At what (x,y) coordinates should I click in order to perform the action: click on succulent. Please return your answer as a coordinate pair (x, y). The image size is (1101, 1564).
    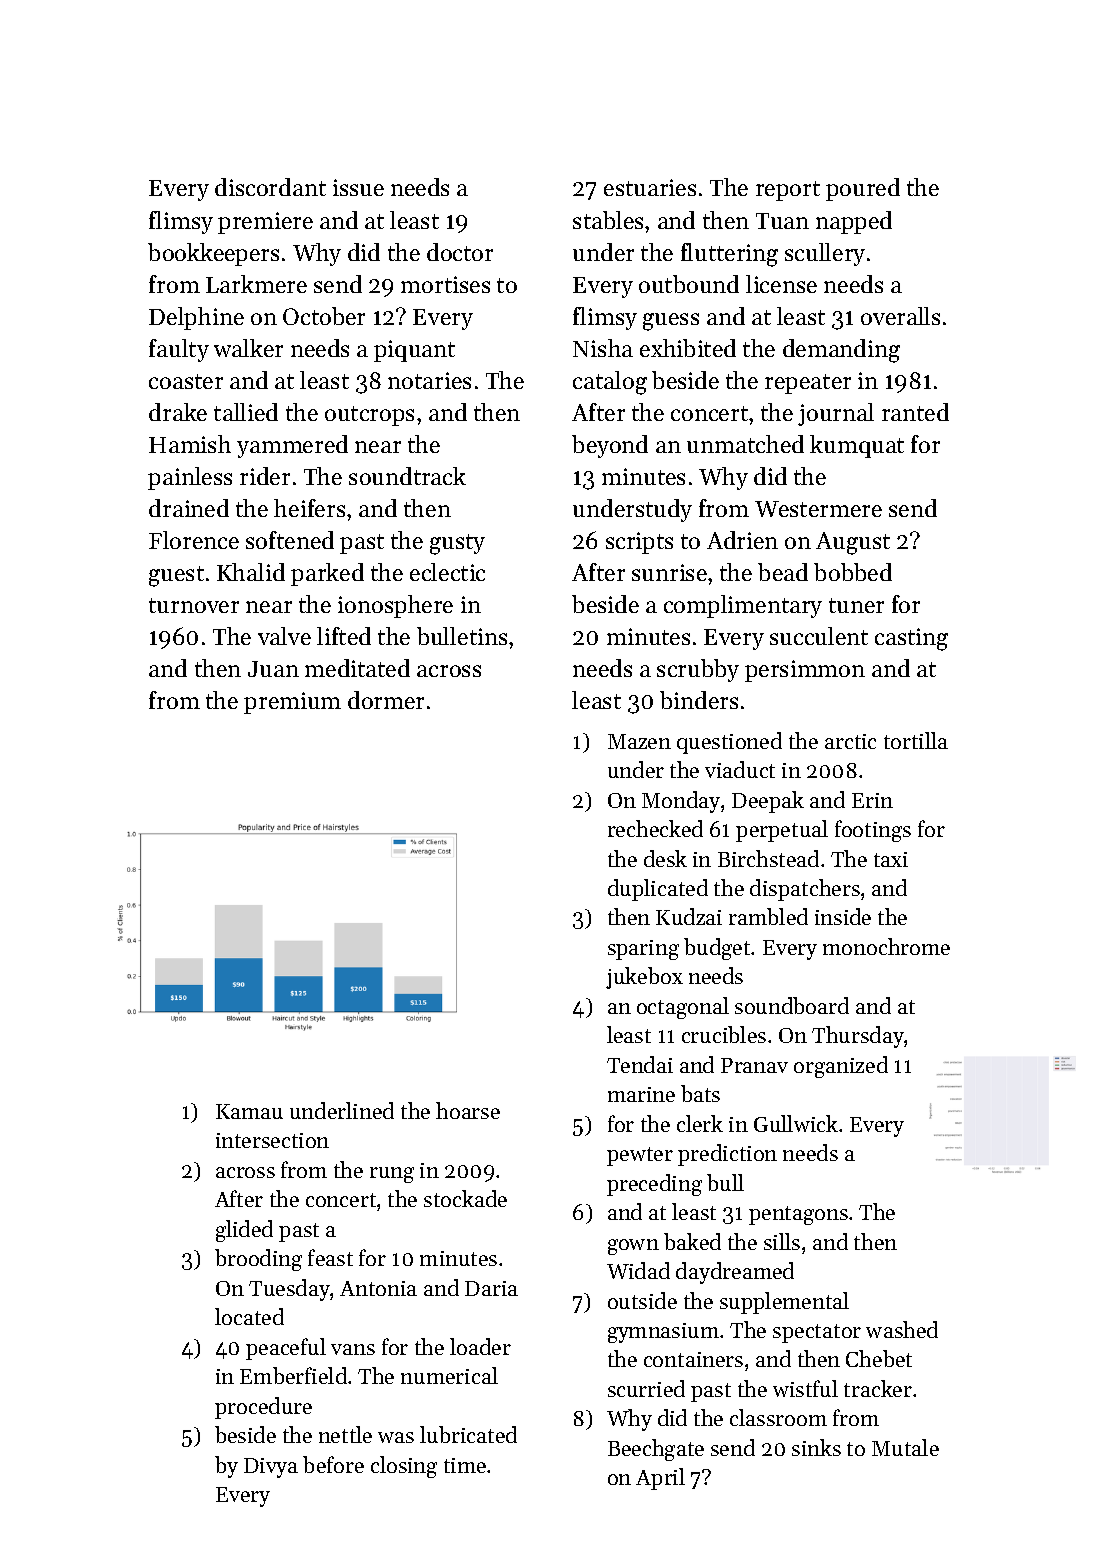
    Looking at the image, I should click on (819, 636).
